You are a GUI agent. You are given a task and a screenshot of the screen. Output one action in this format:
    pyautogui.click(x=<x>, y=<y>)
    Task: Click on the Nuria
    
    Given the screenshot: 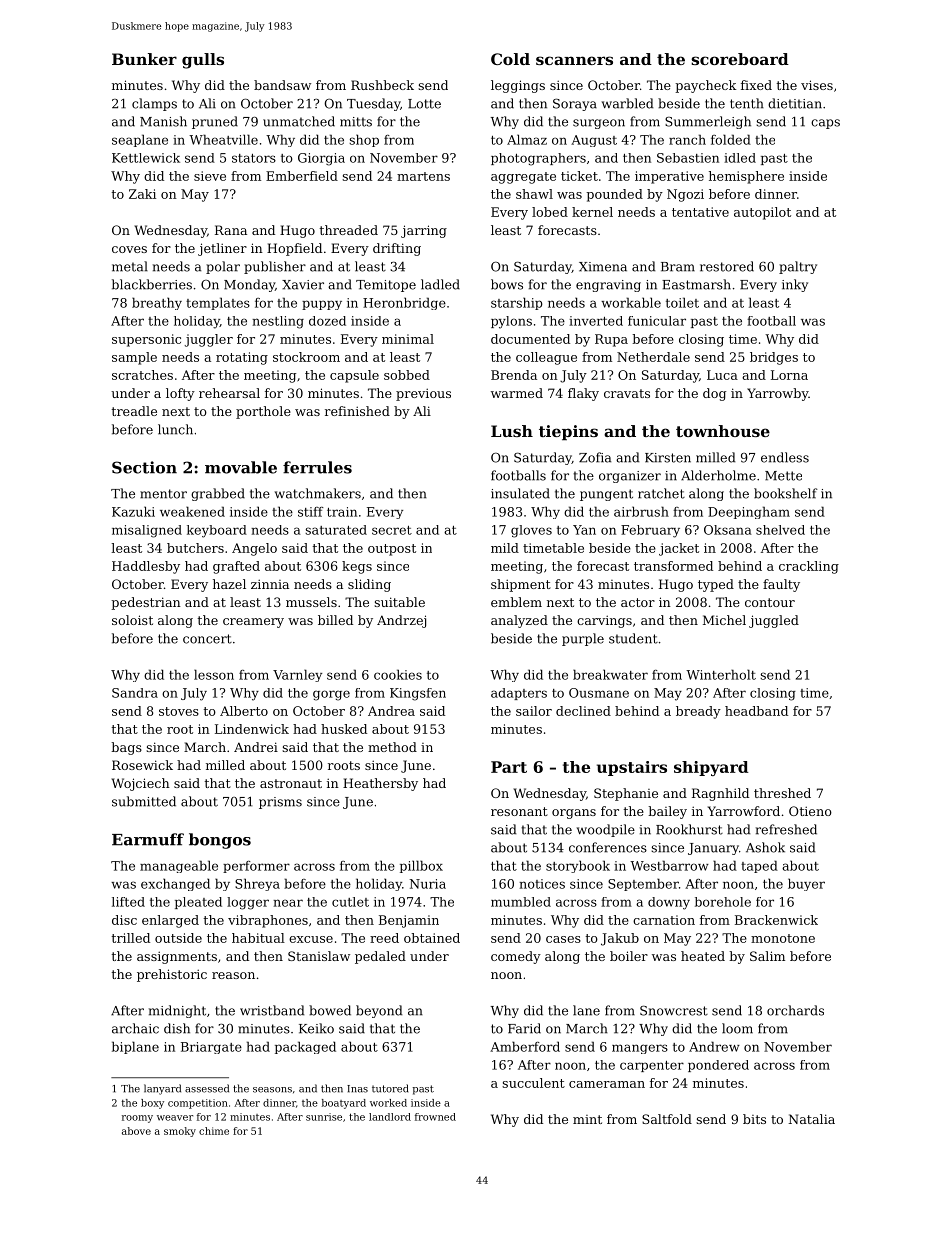 What is the action you would take?
    pyautogui.click(x=427, y=884)
